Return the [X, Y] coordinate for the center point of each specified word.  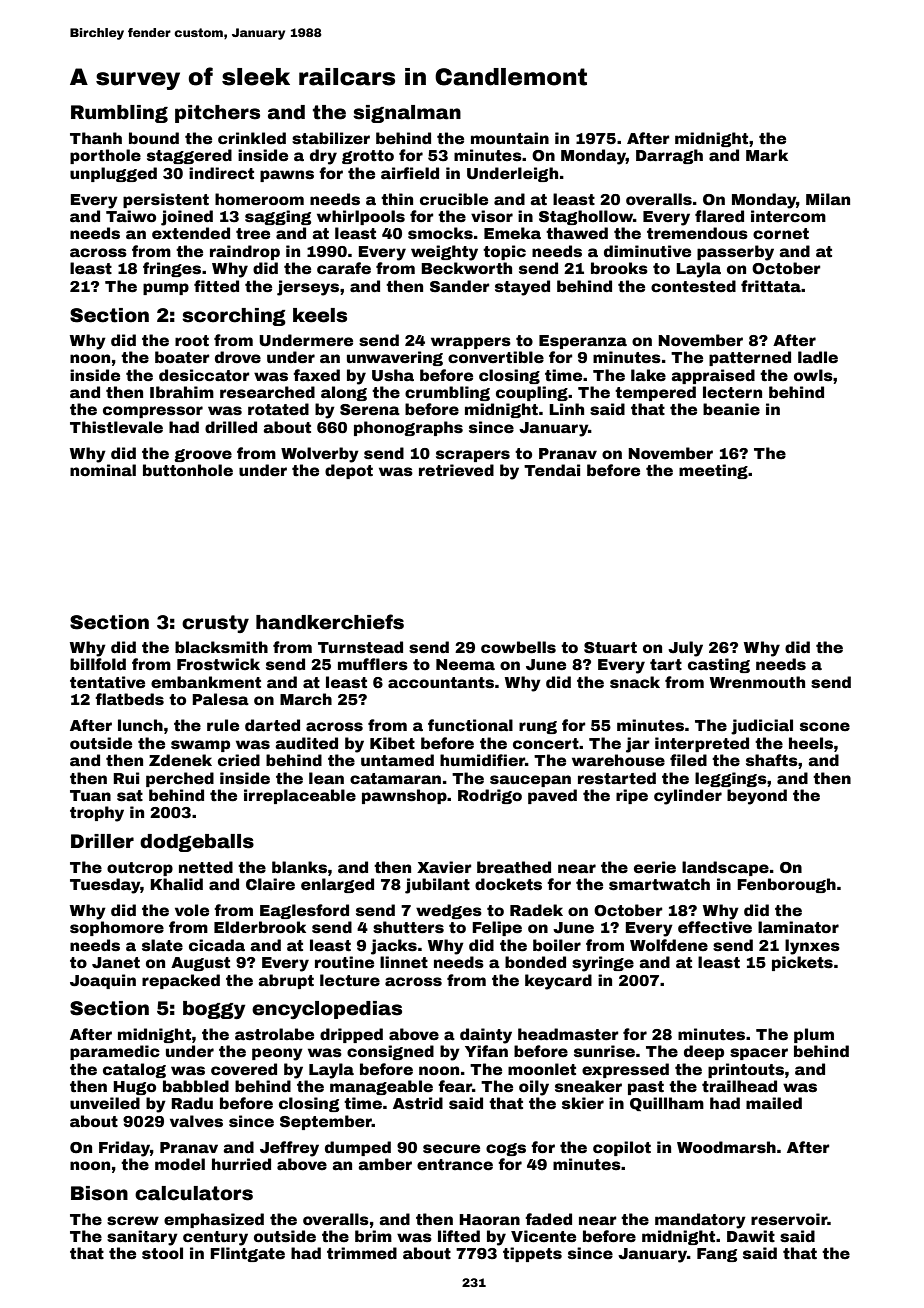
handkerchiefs [330, 622]
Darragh [669, 156]
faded [548, 1219]
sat [130, 796]
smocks [440, 233]
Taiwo [131, 216]
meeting [713, 471]
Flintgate [247, 1254]
